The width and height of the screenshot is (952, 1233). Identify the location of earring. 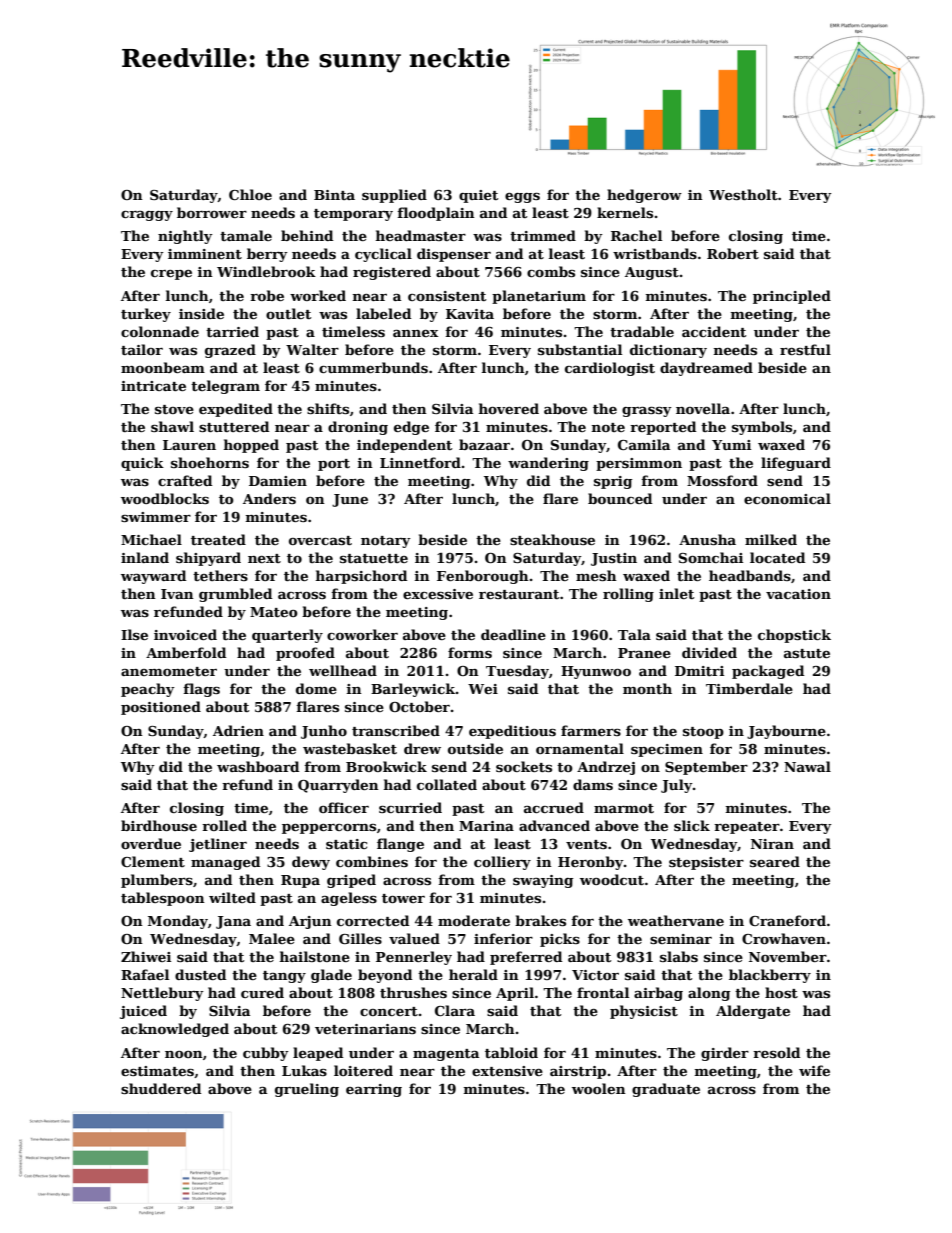
(374, 1090).
